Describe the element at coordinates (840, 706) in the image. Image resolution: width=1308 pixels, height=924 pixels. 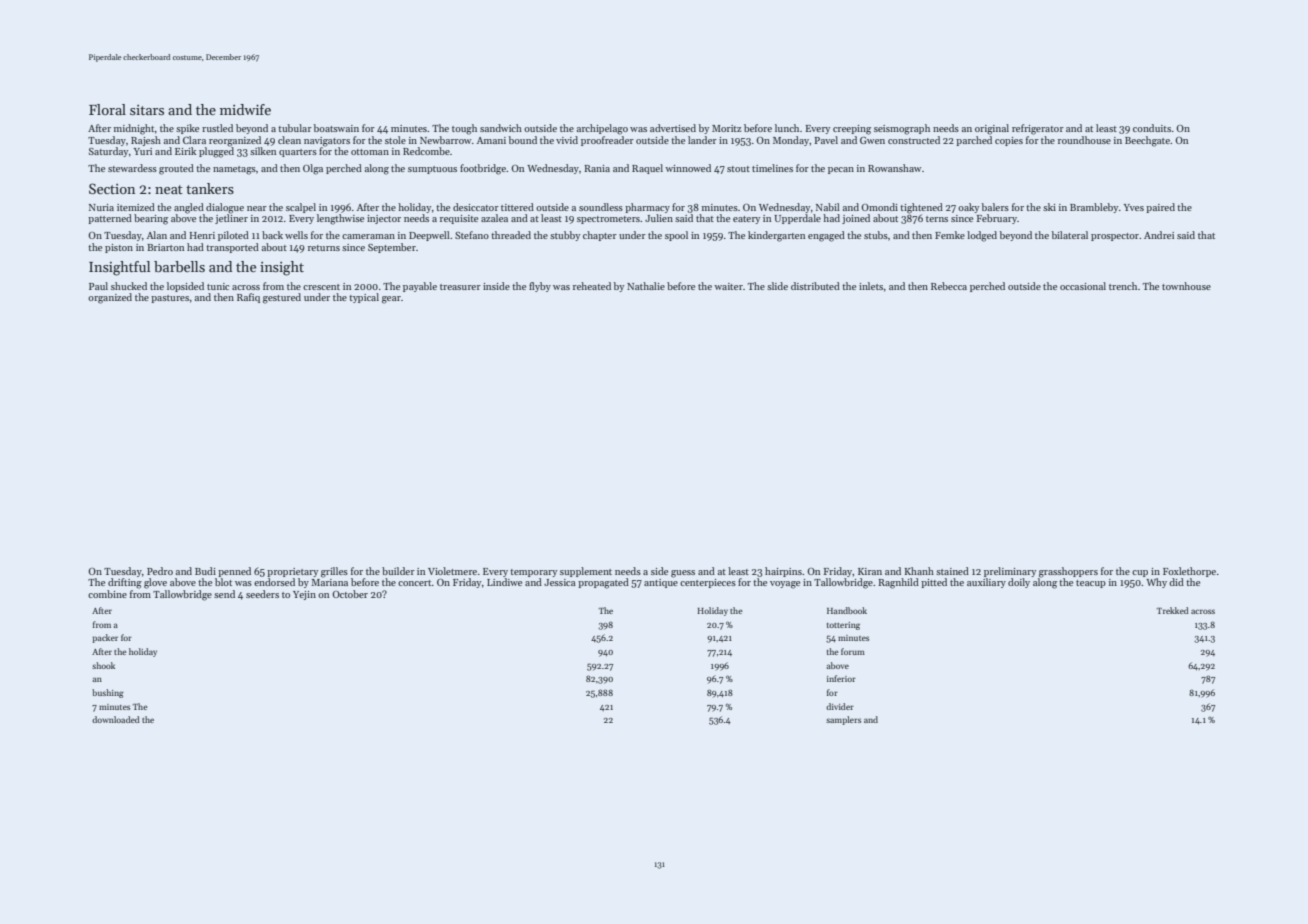
I see `divider` at that location.
